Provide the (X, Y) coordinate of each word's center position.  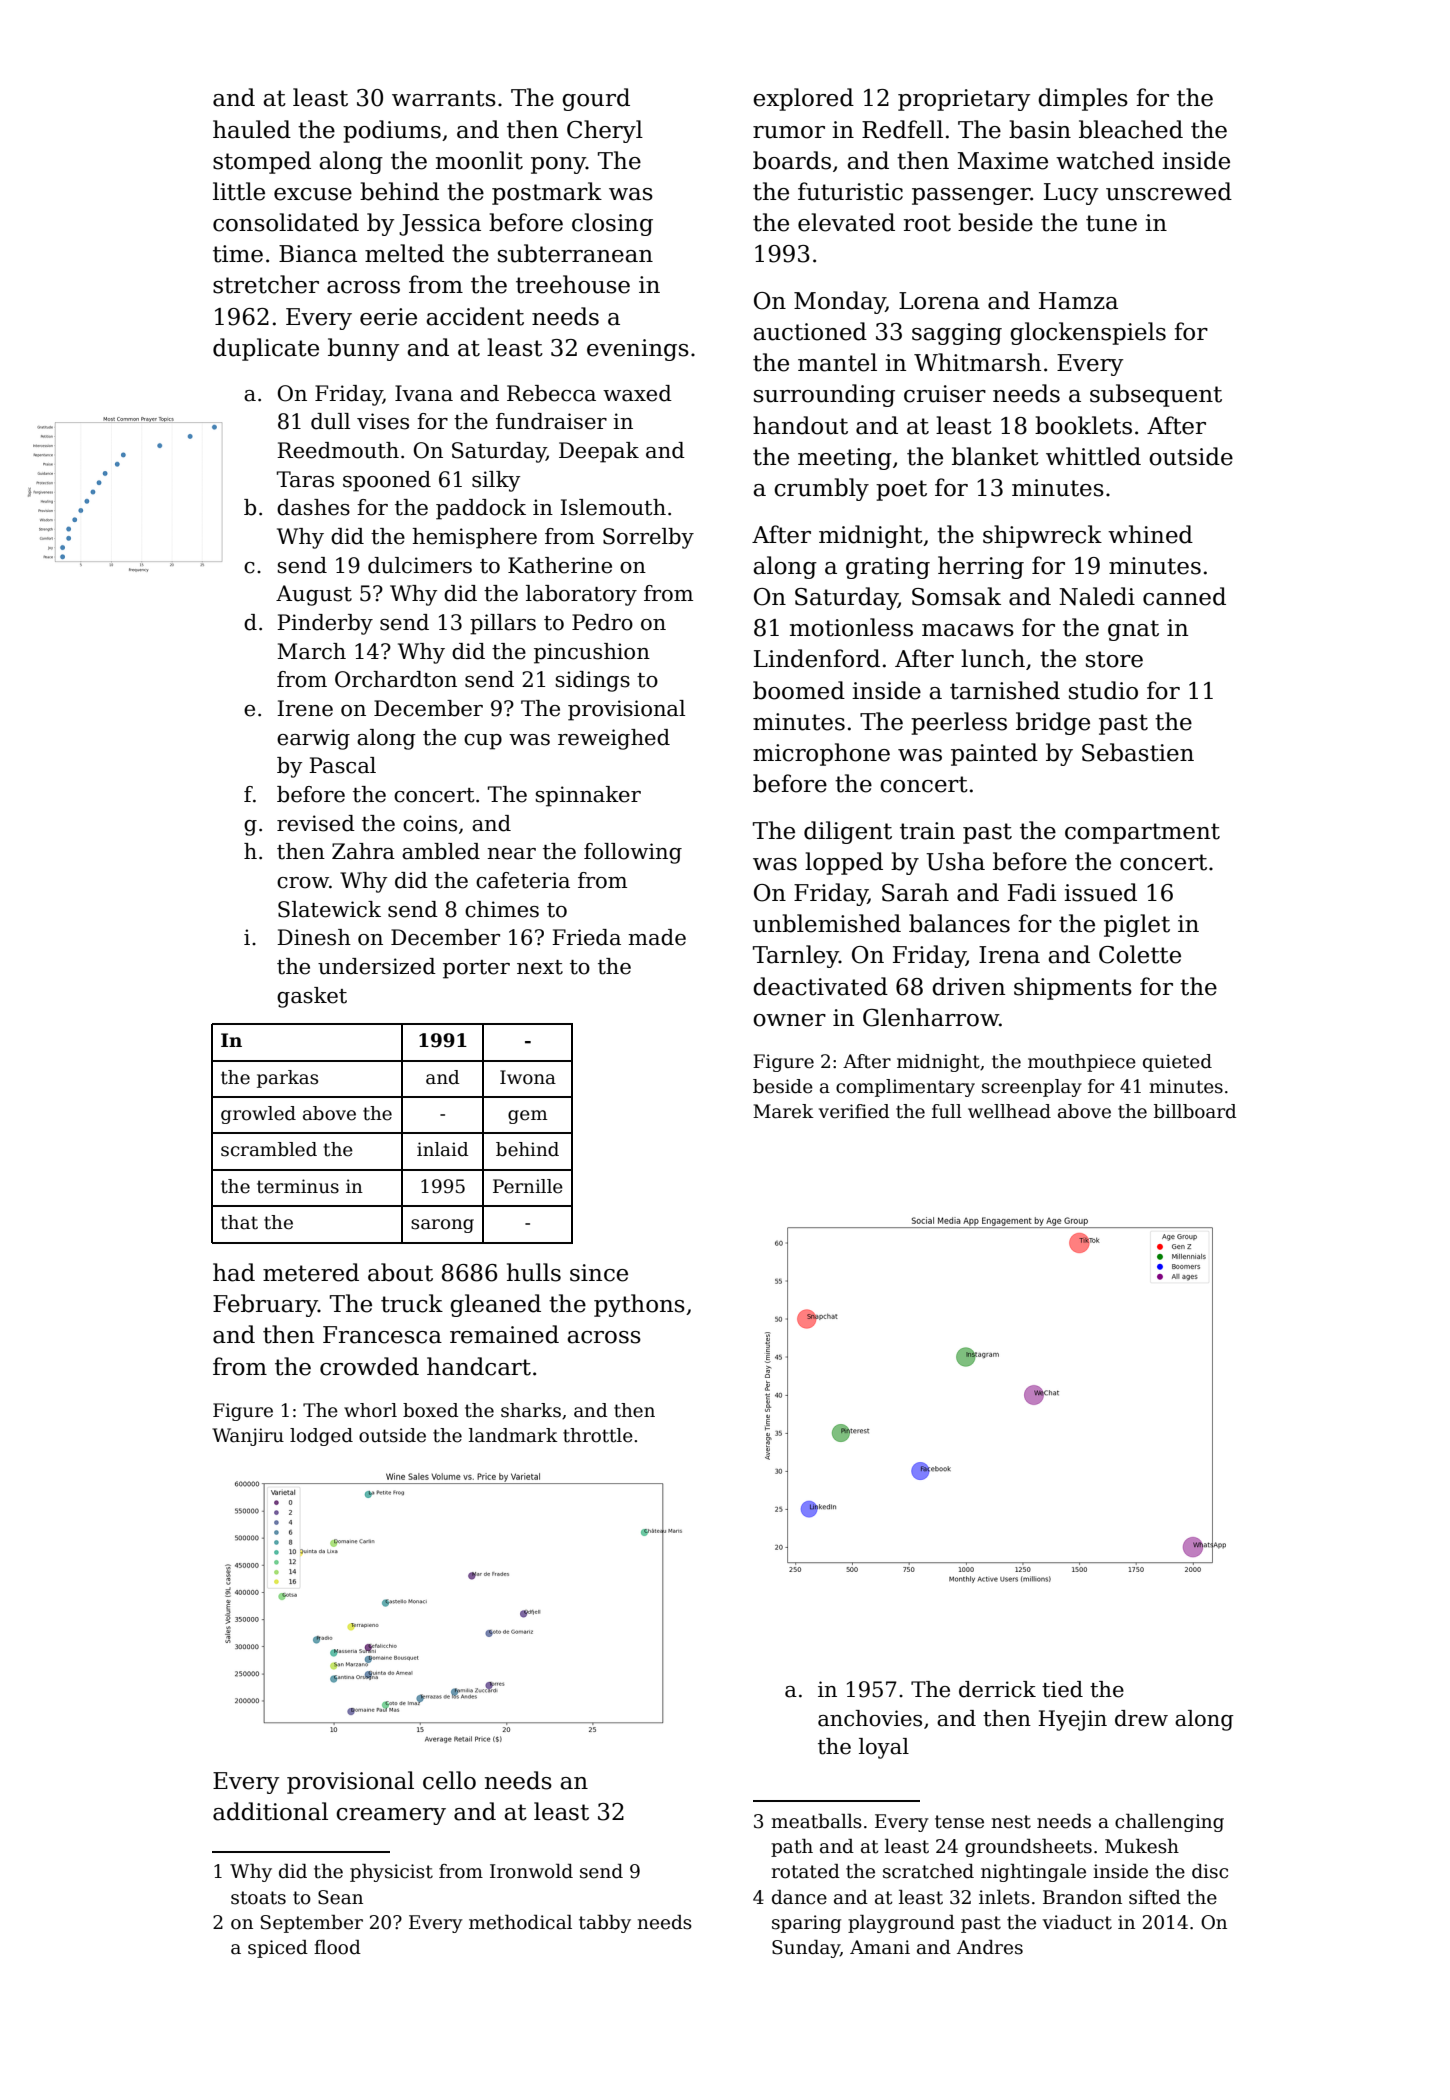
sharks (531, 1410)
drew (1141, 1718)
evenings (638, 350)
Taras (305, 479)
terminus (298, 1186)
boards (792, 160)
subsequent (1156, 395)
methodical (520, 1922)
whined (1150, 534)
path (792, 1848)
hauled (252, 129)
